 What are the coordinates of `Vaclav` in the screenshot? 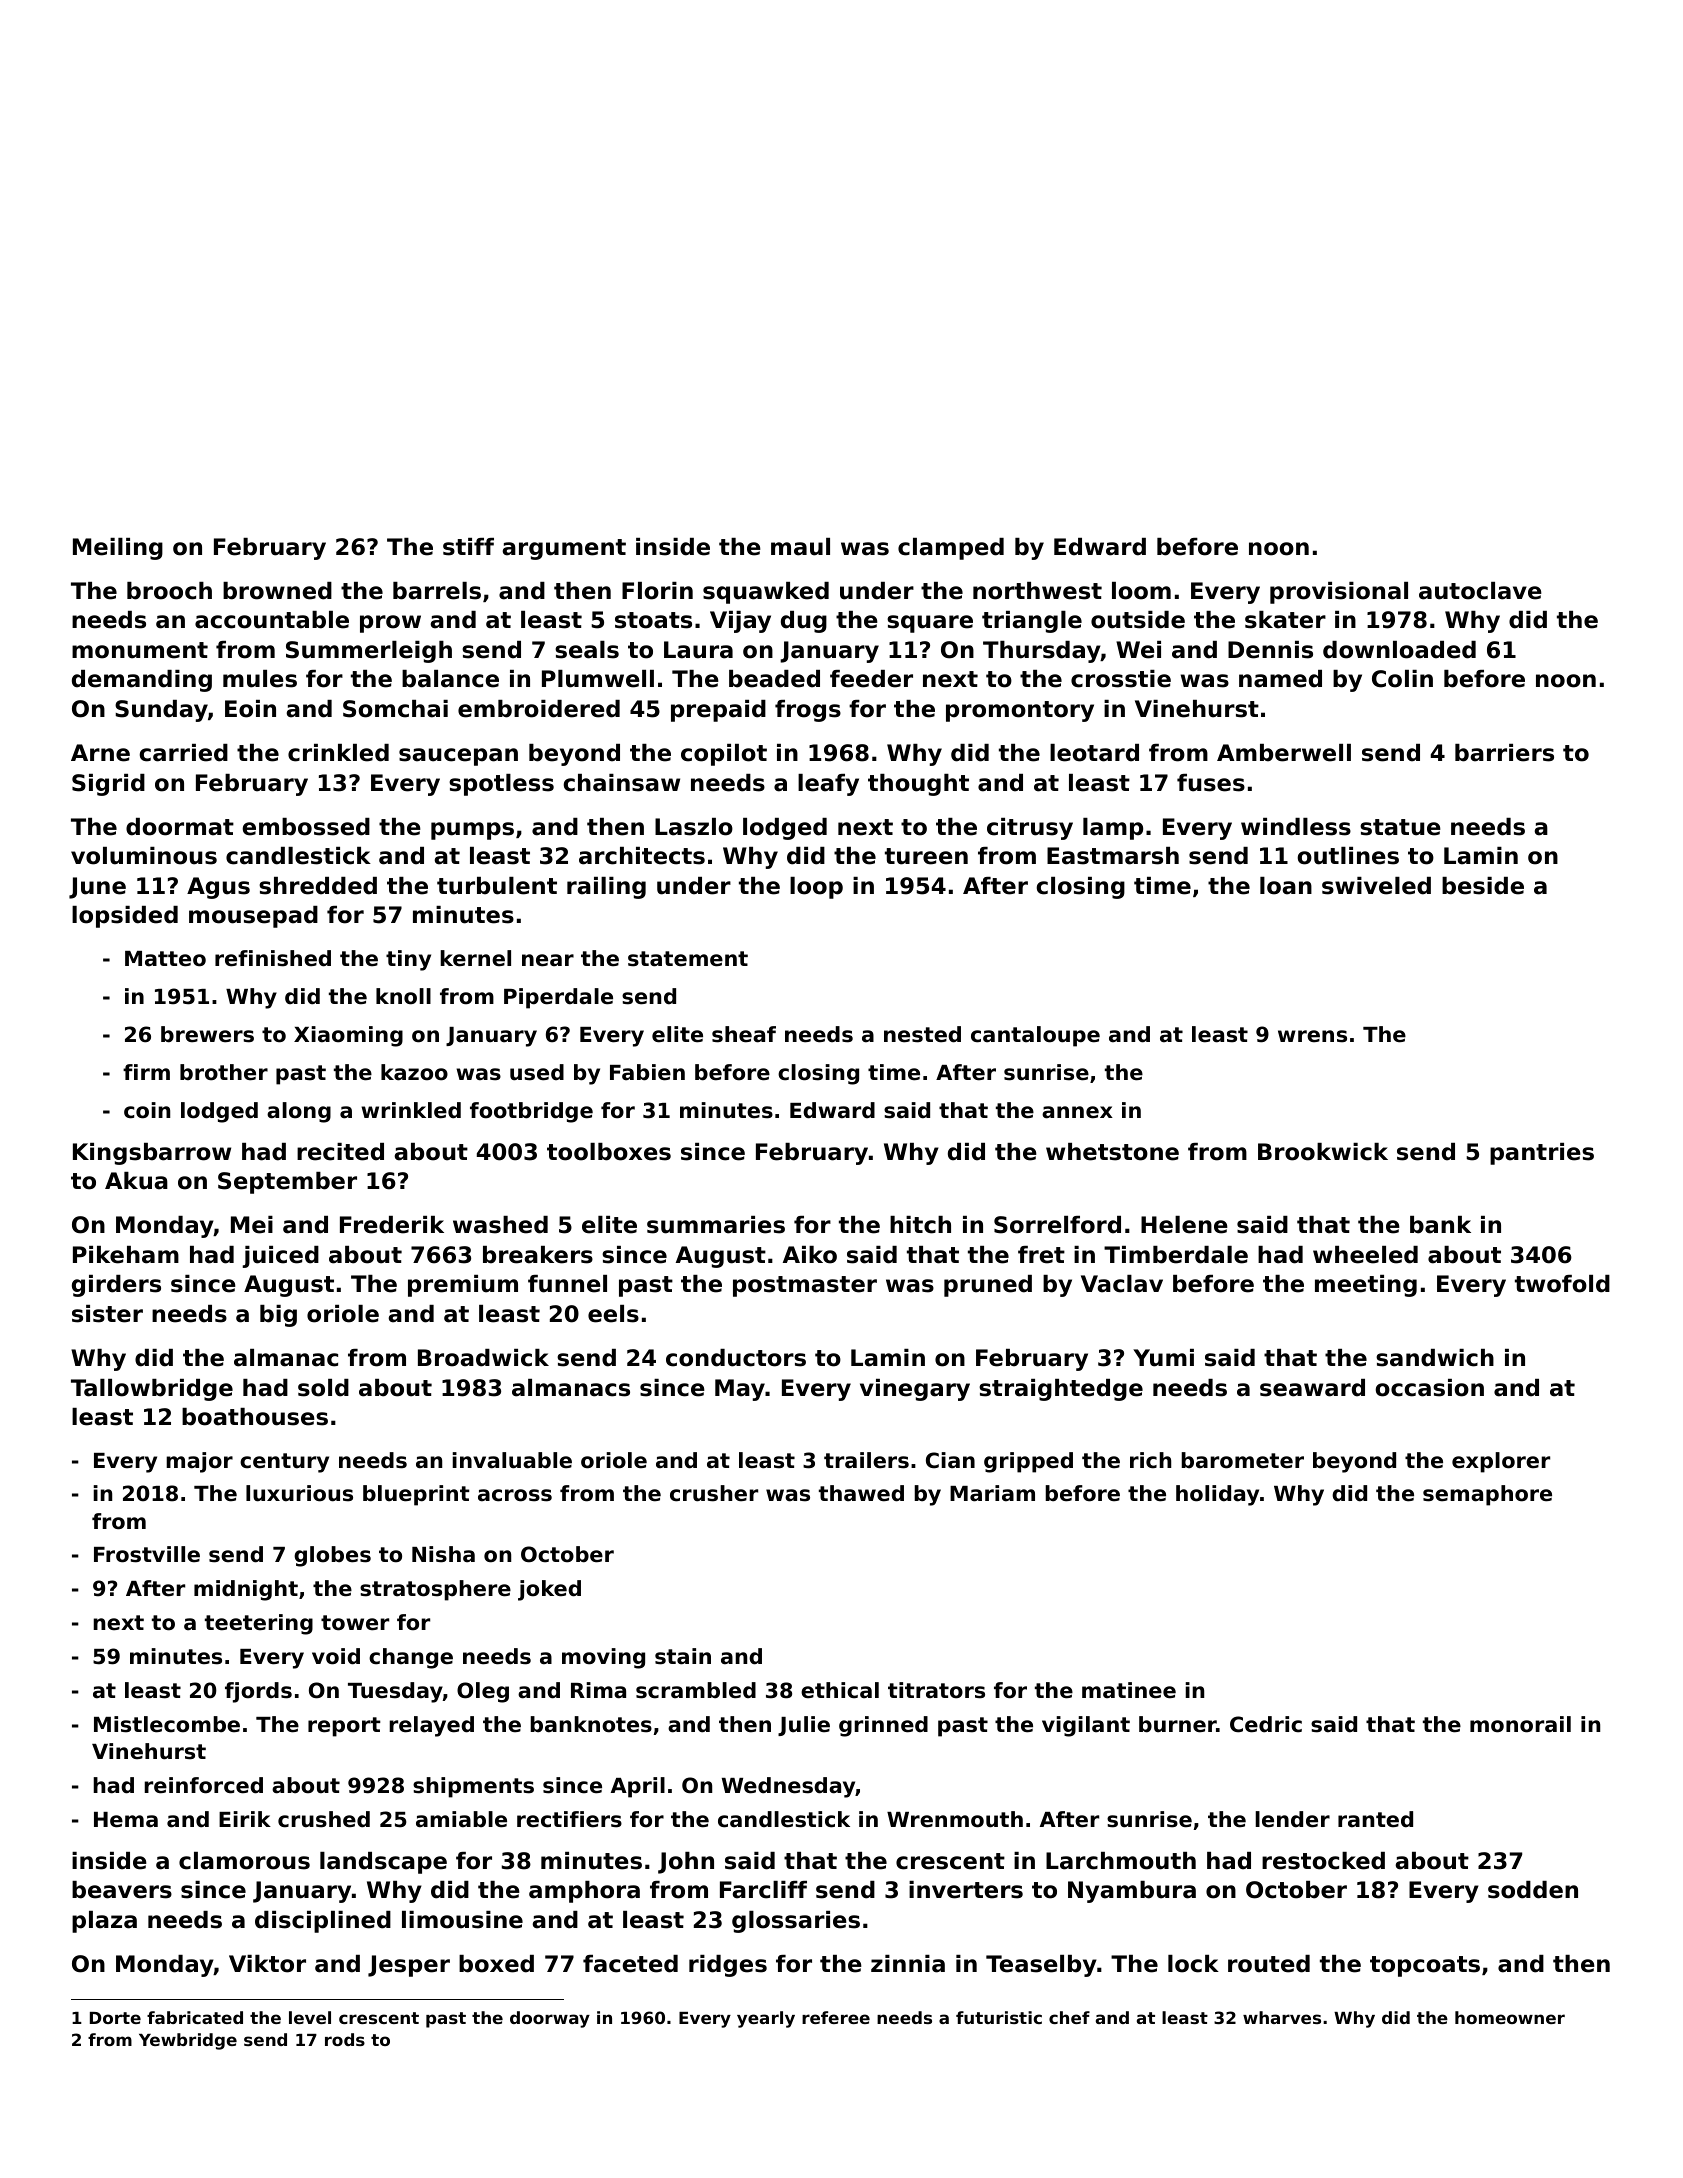 It's located at (1122, 1284).
